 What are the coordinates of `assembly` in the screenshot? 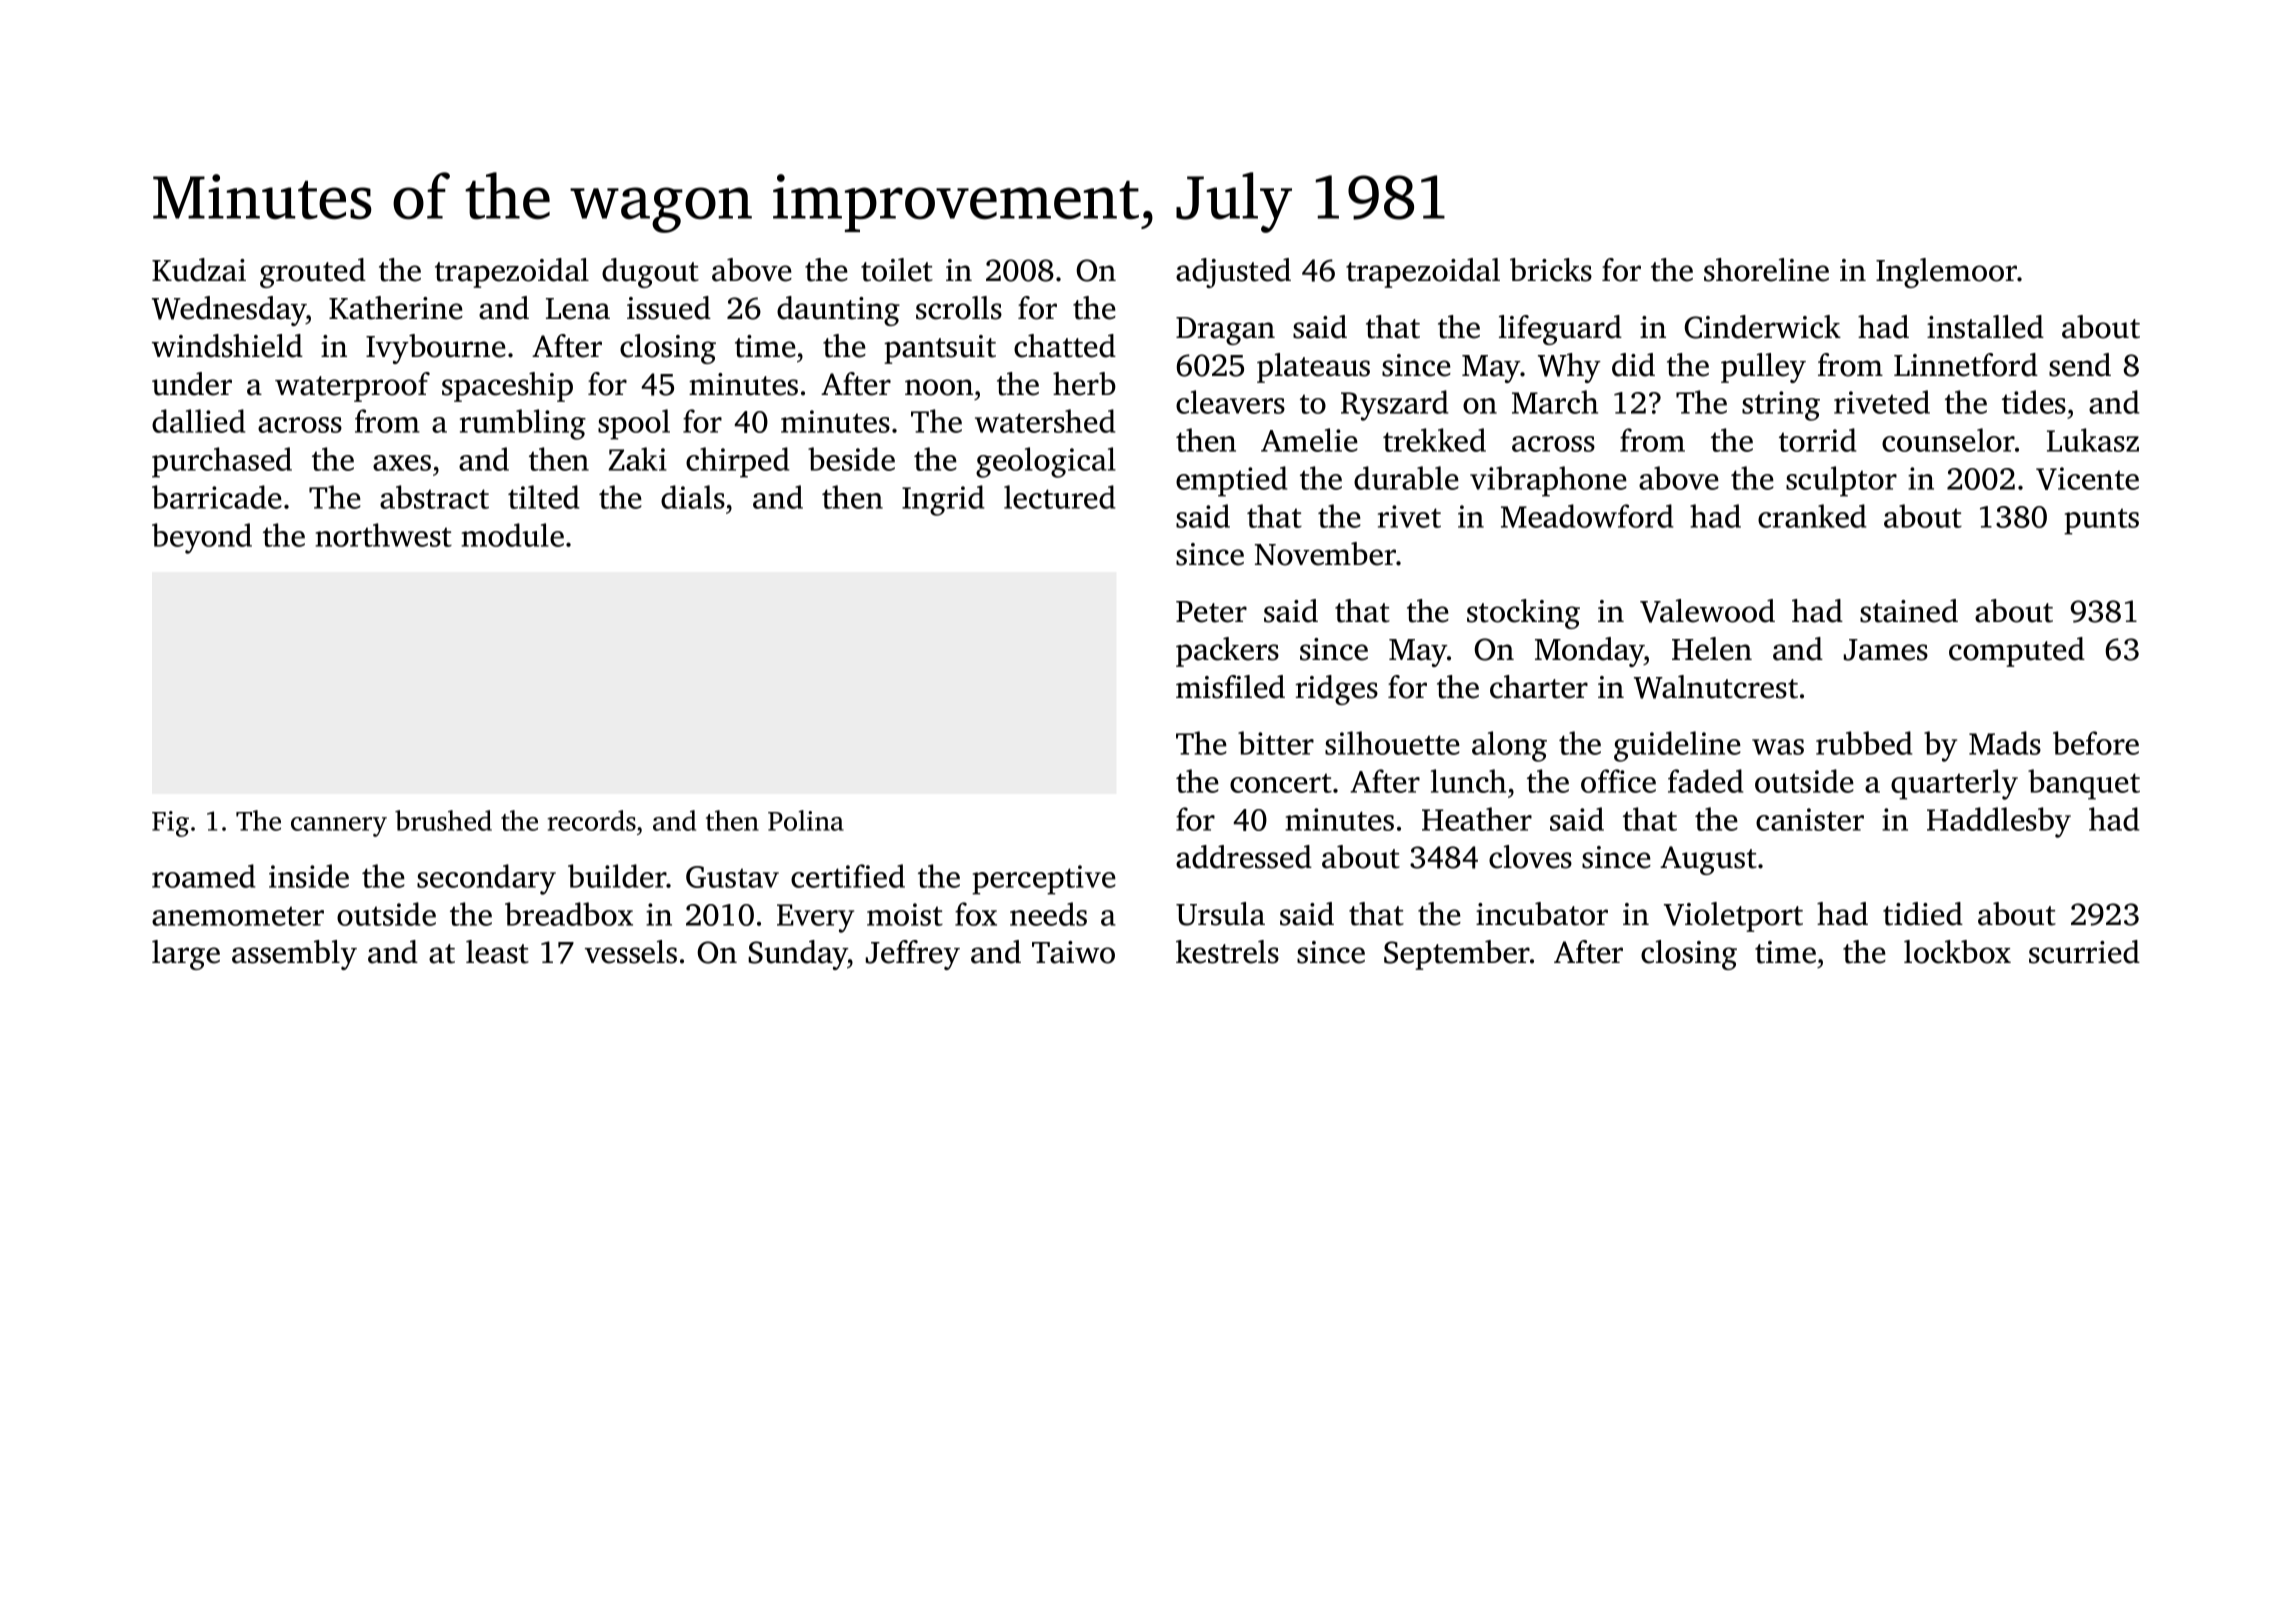 It's located at (294, 955).
